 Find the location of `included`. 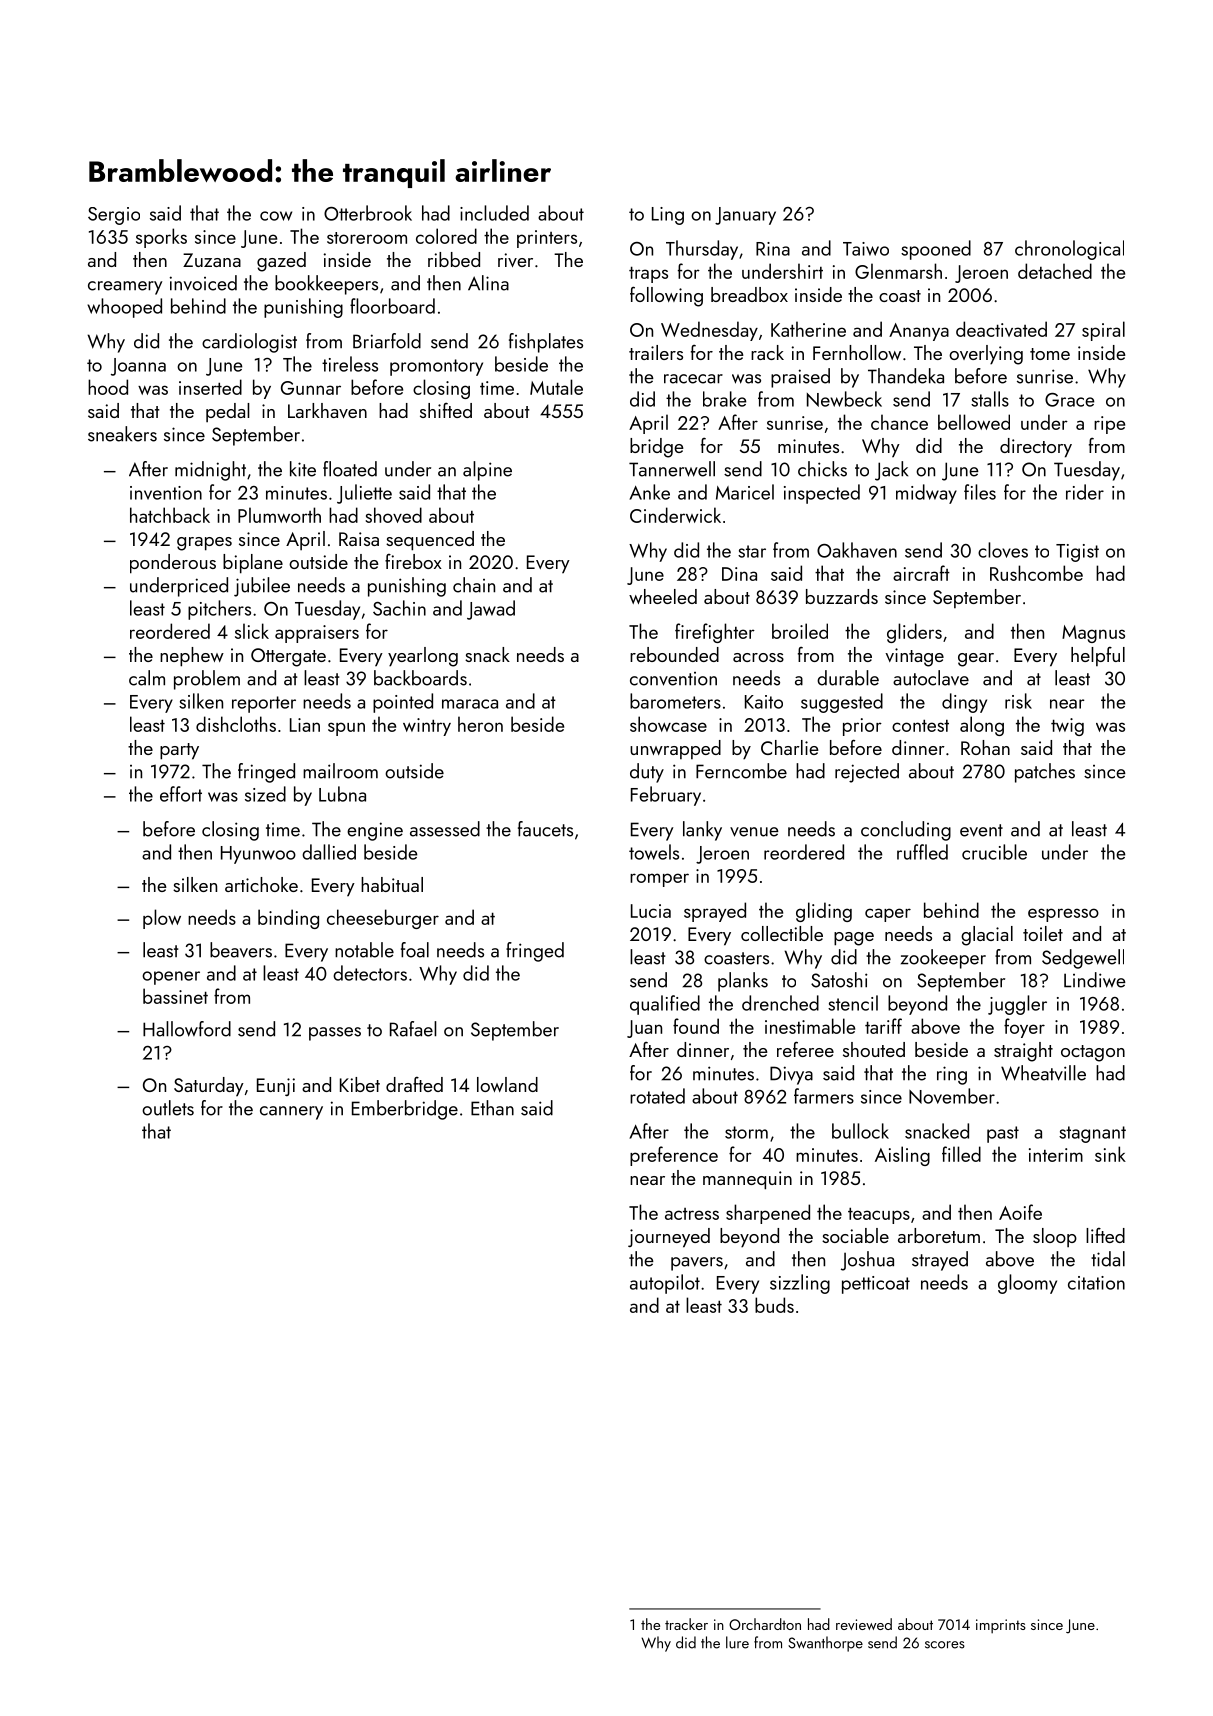

included is located at coordinates (494, 213).
